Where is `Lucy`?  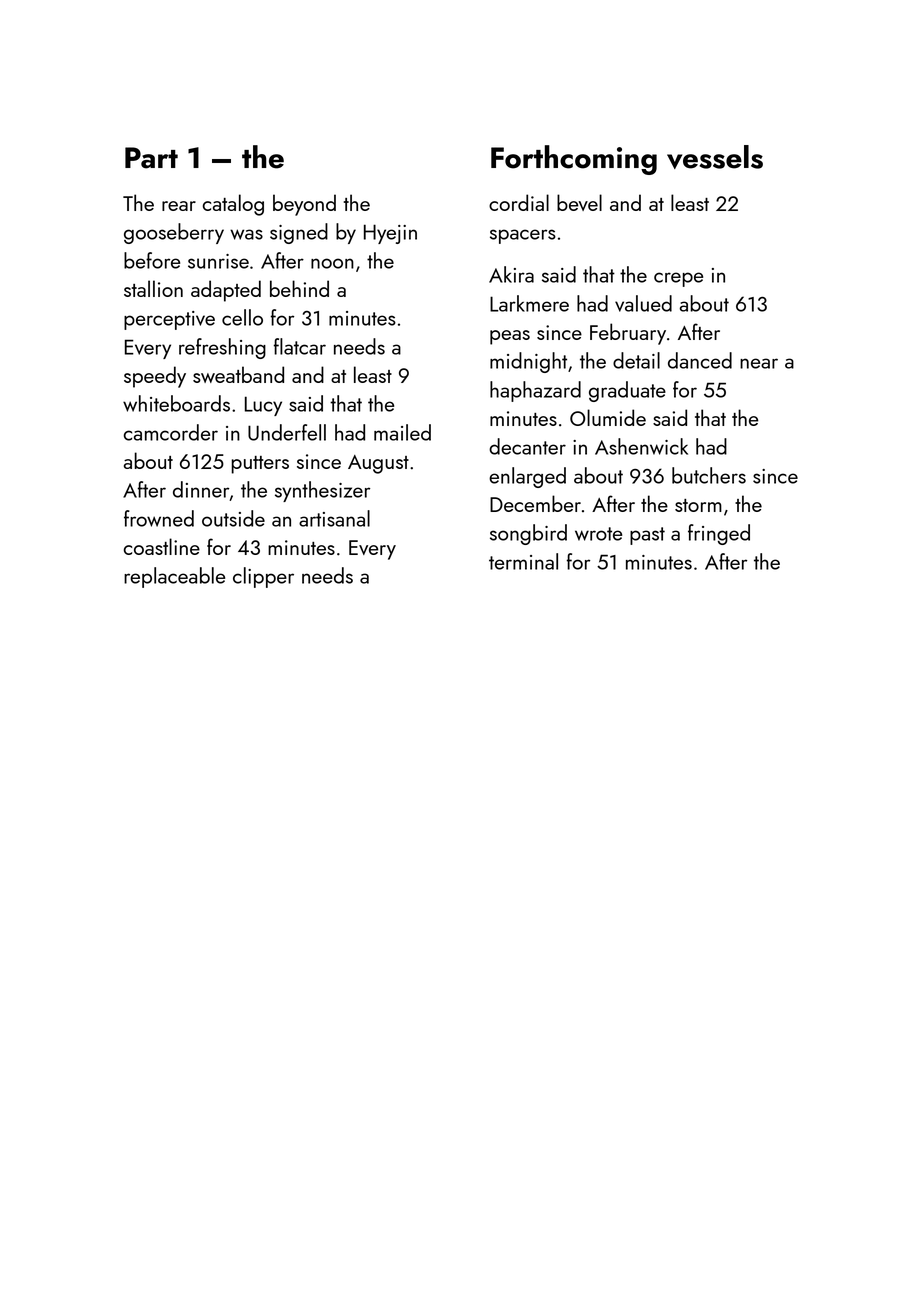 Lucy is located at coordinates (263, 406).
